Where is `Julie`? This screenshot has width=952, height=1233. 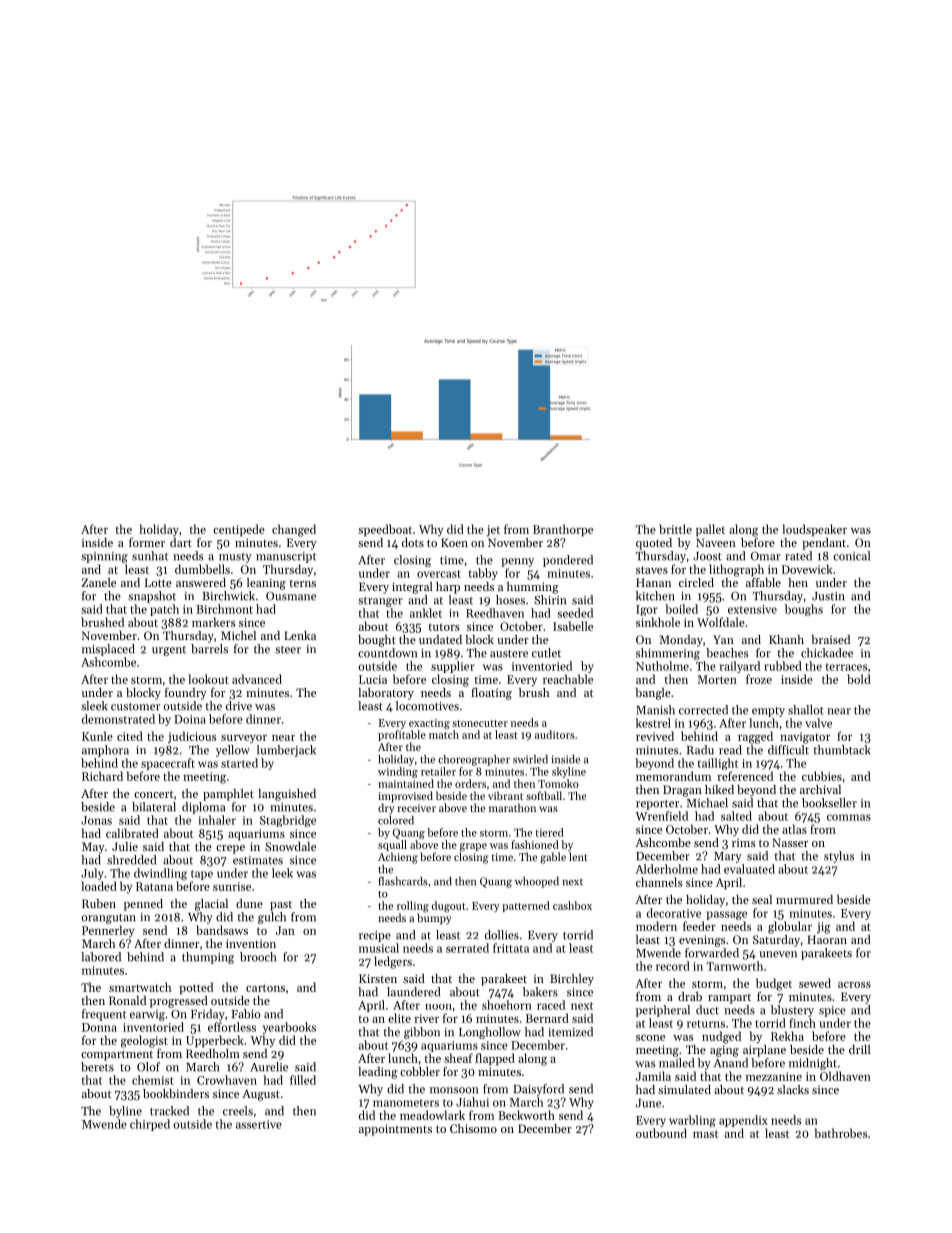 Julie is located at coordinates (125, 846).
